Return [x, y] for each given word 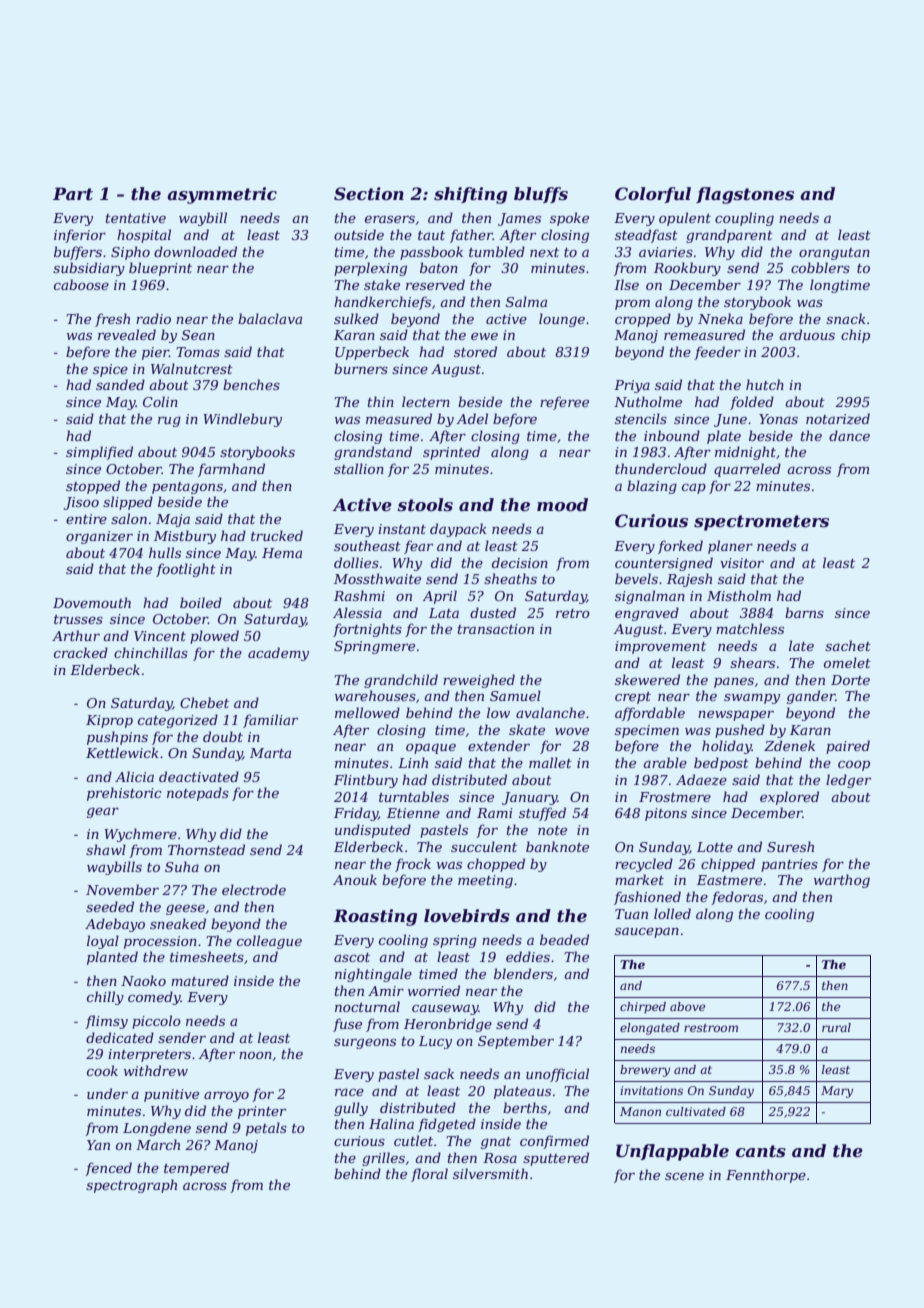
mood [562, 504]
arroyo [226, 1096]
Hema [282, 553]
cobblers [820, 267]
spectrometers [761, 523]
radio [153, 318]
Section [369, 194]
